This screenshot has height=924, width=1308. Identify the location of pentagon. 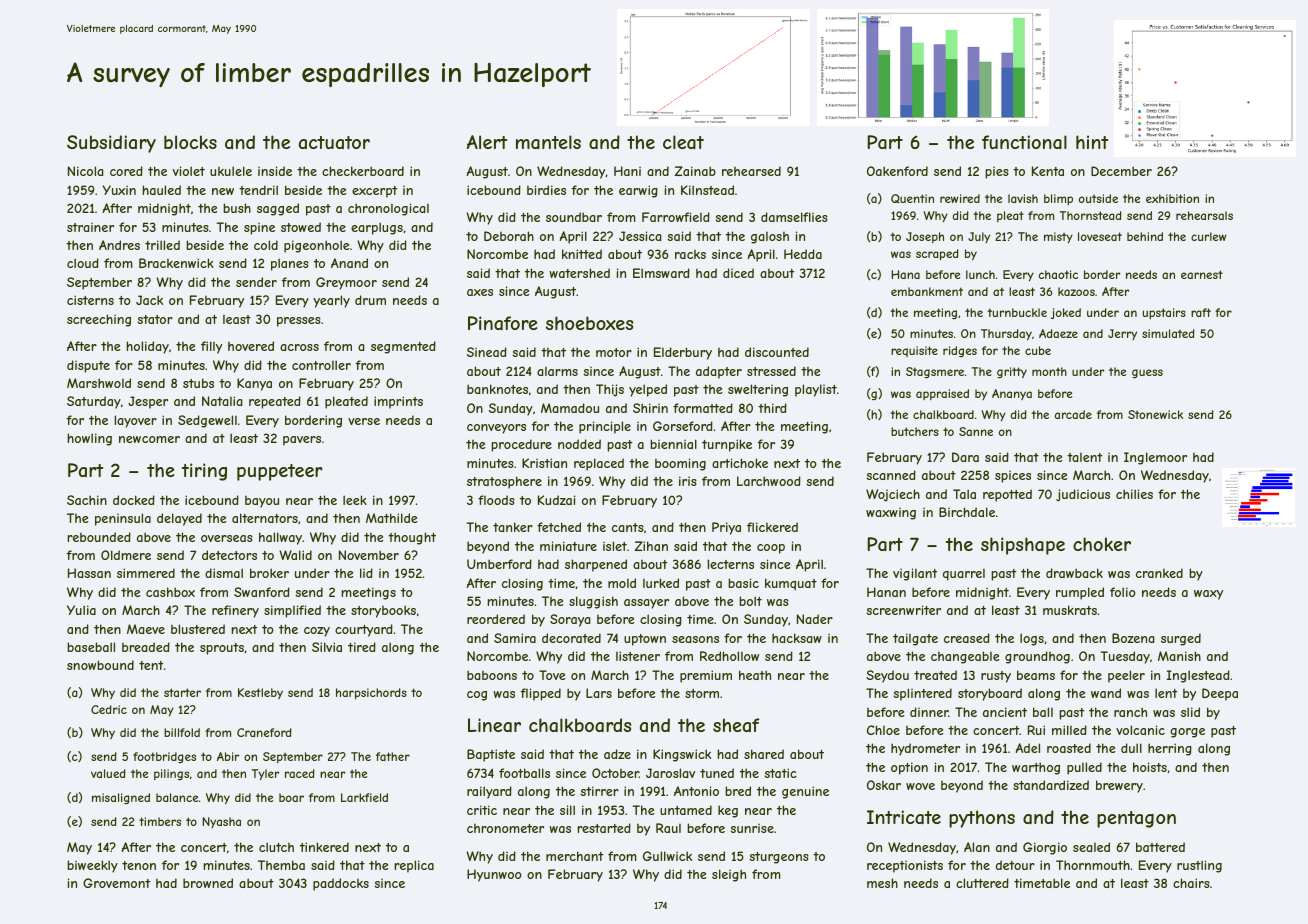
(1136, 819).
